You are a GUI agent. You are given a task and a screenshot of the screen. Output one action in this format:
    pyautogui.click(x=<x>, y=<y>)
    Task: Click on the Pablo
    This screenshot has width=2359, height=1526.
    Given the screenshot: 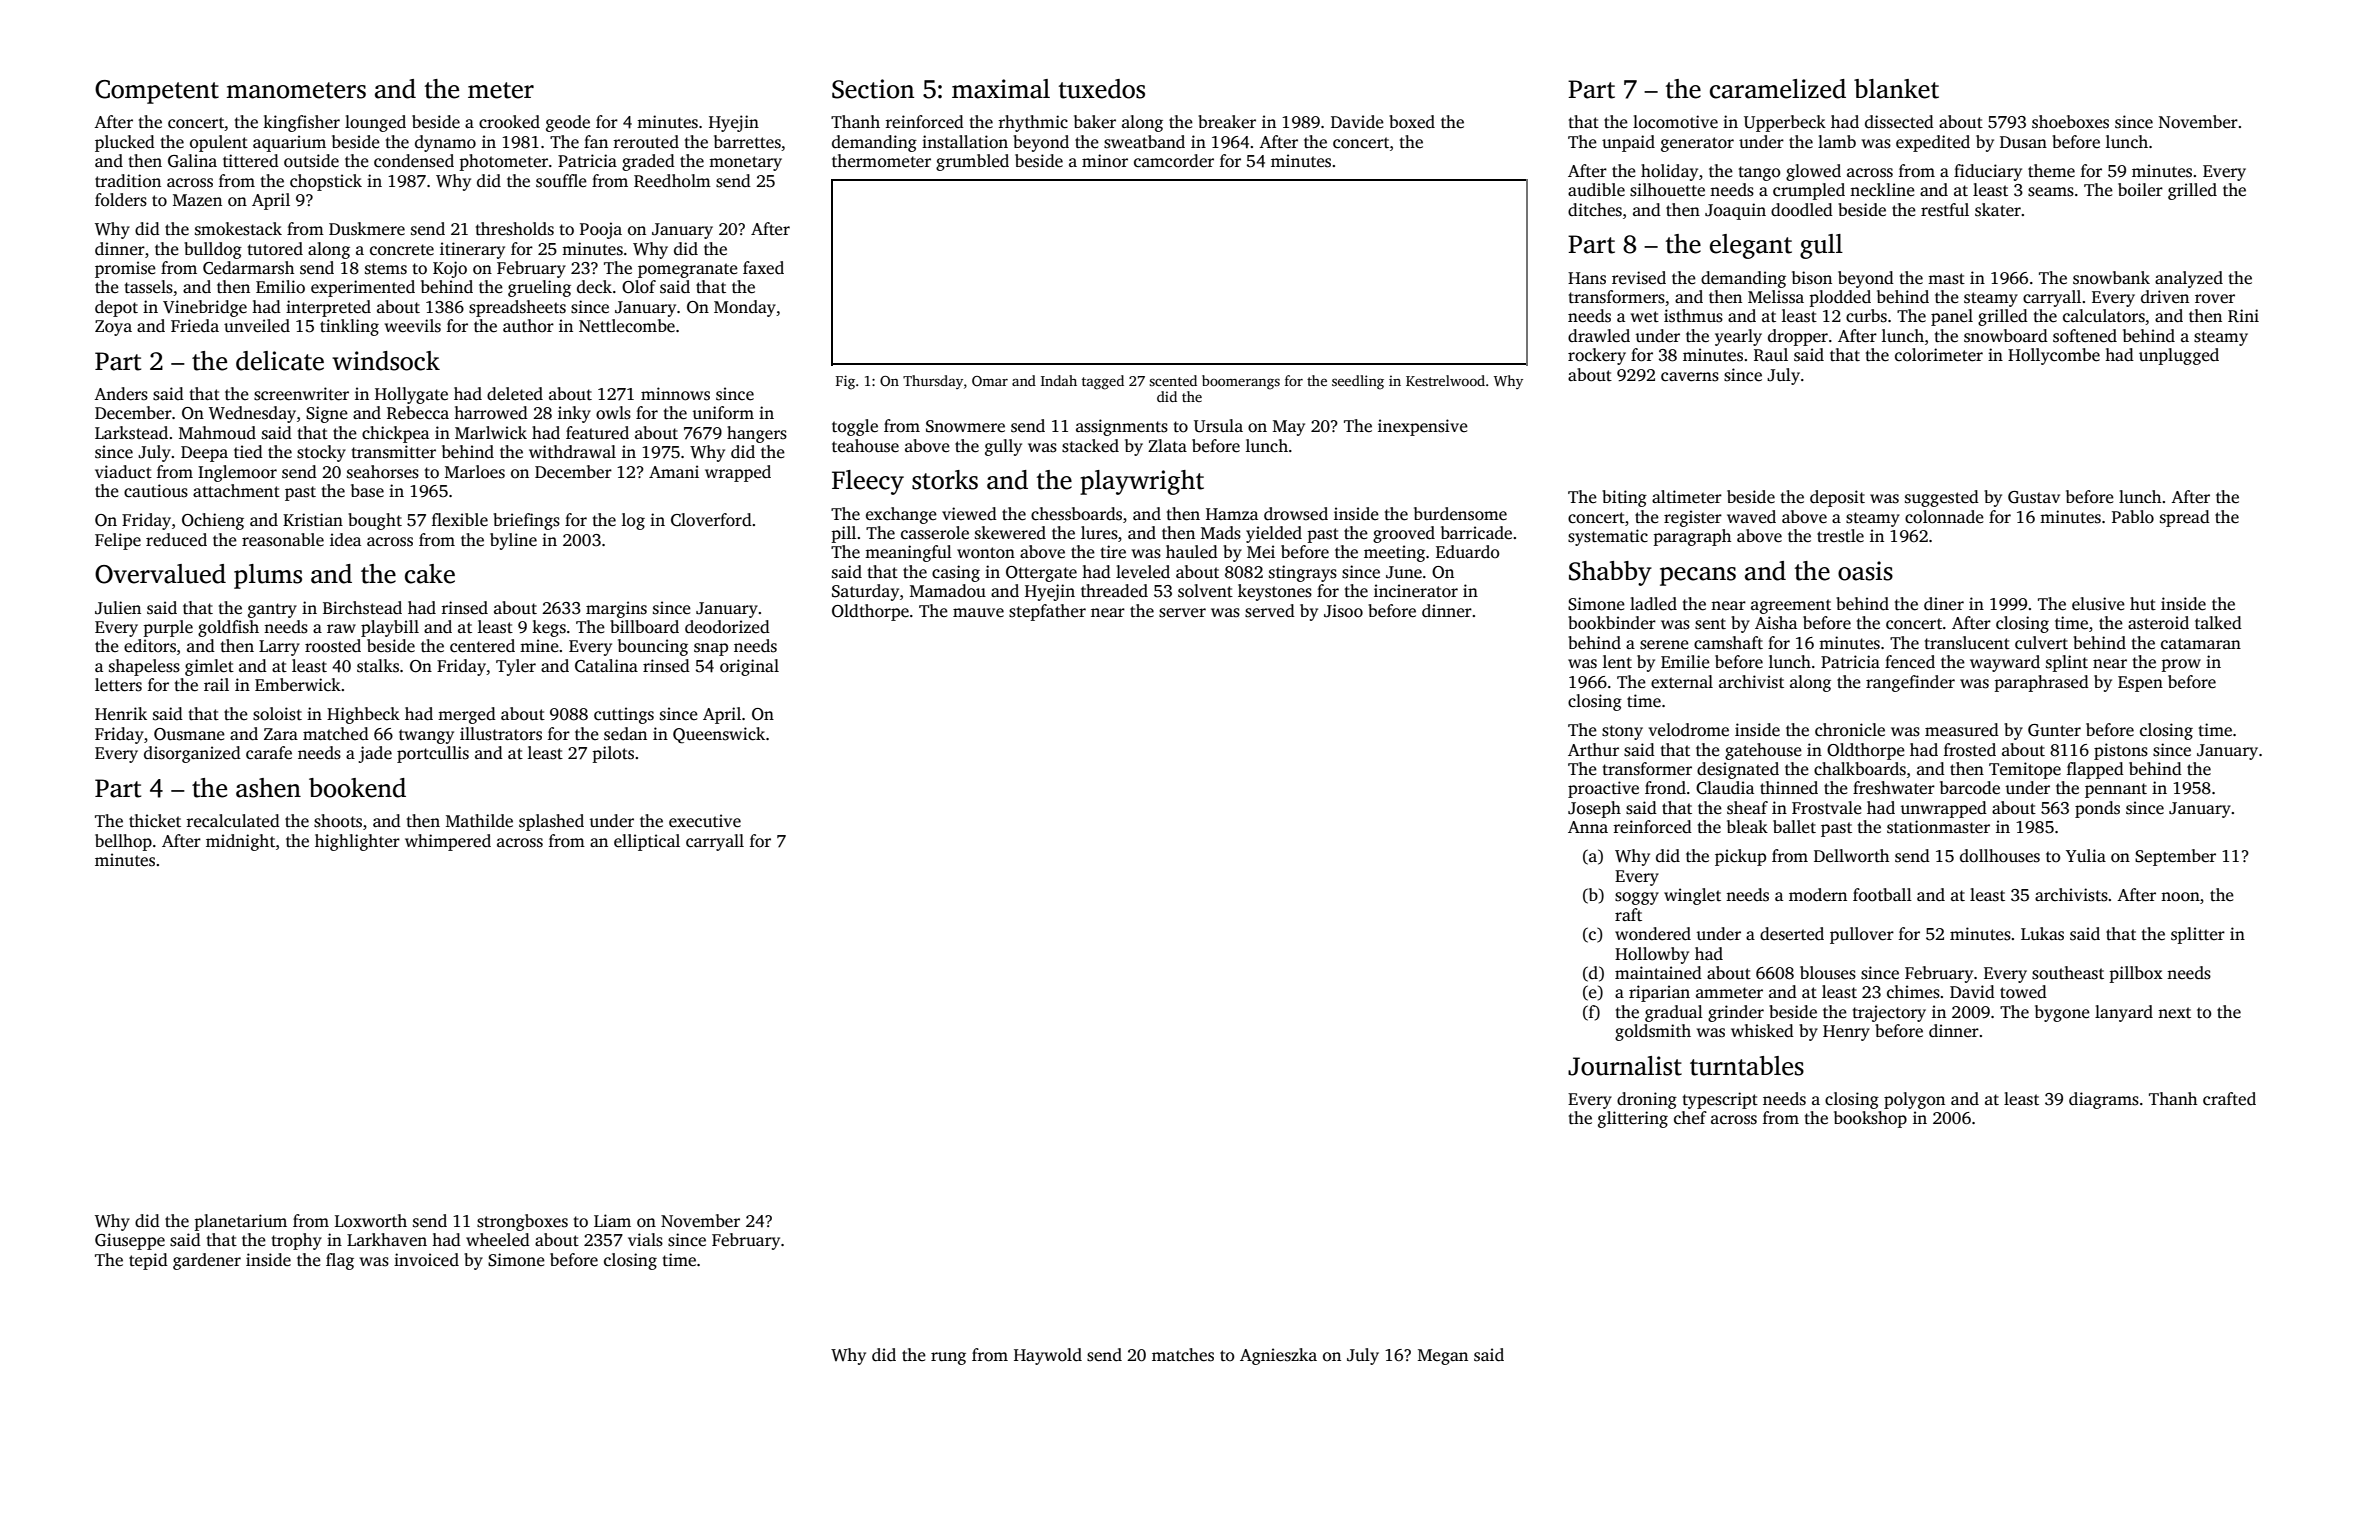 What is the action you would take?
    pyautogui.click(x=2133, y=517)
